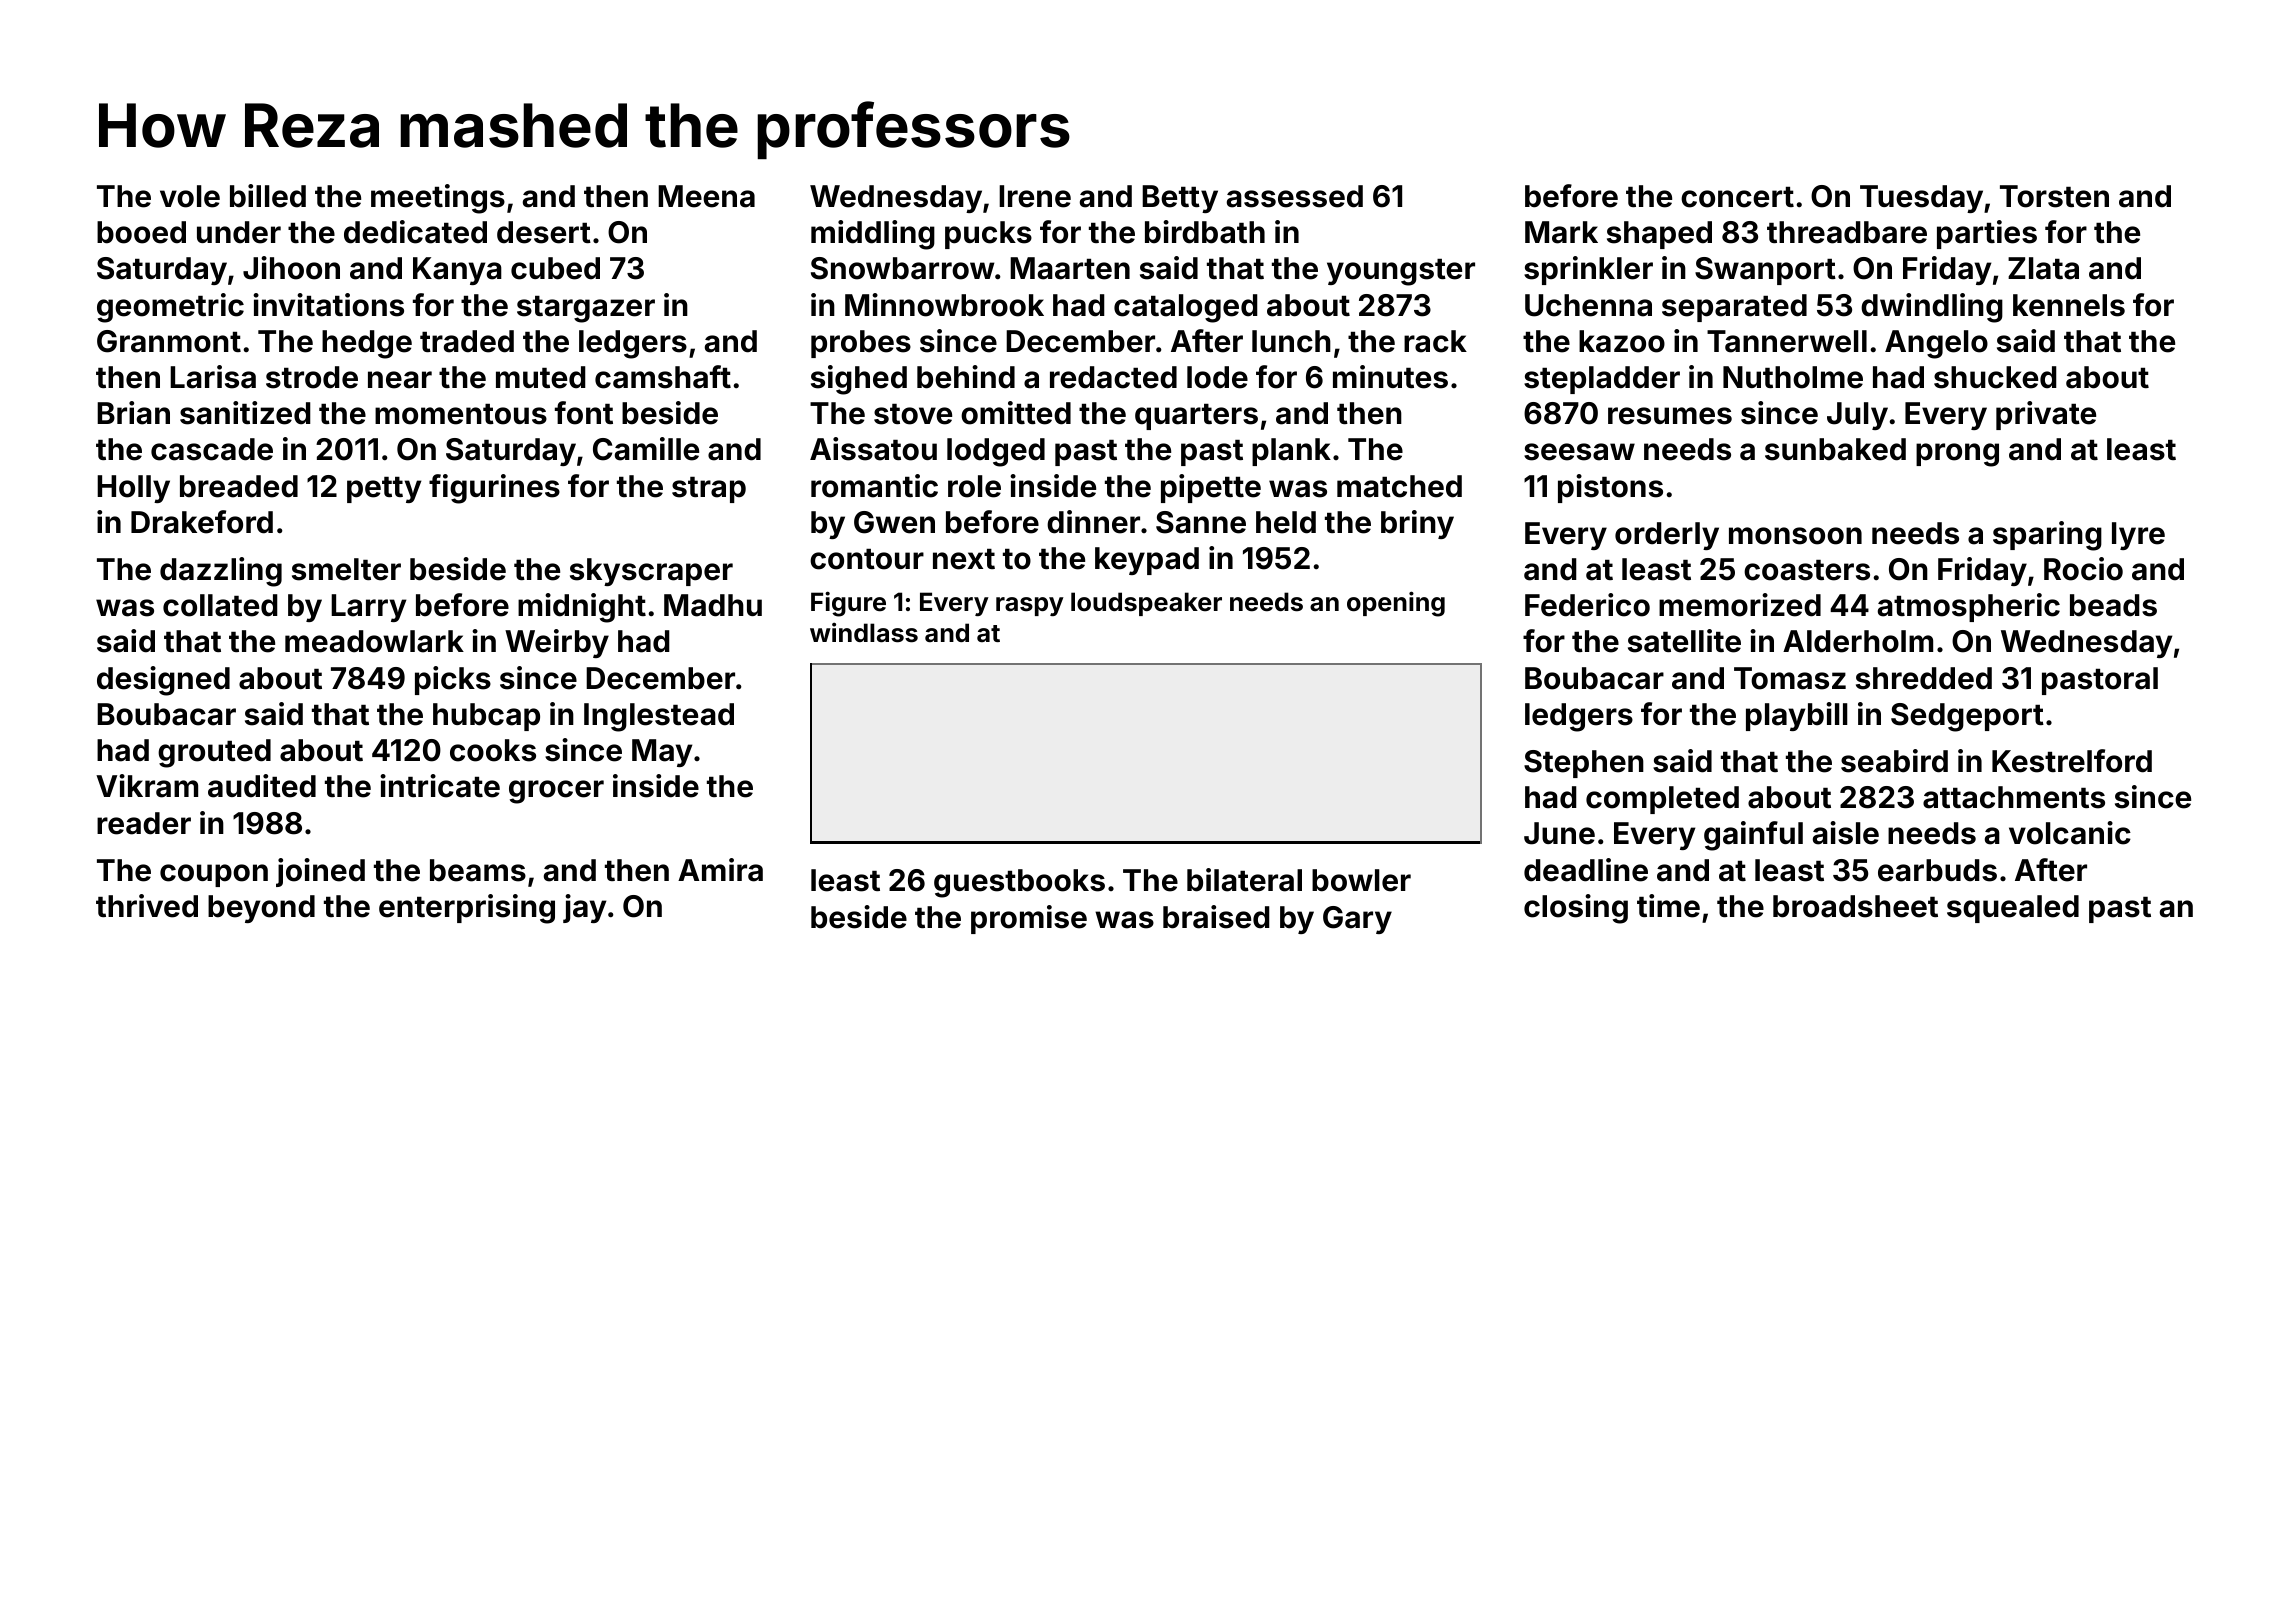 The width and height of the image is (2292, 1620). I want to click on booed, so click(141, 232).
